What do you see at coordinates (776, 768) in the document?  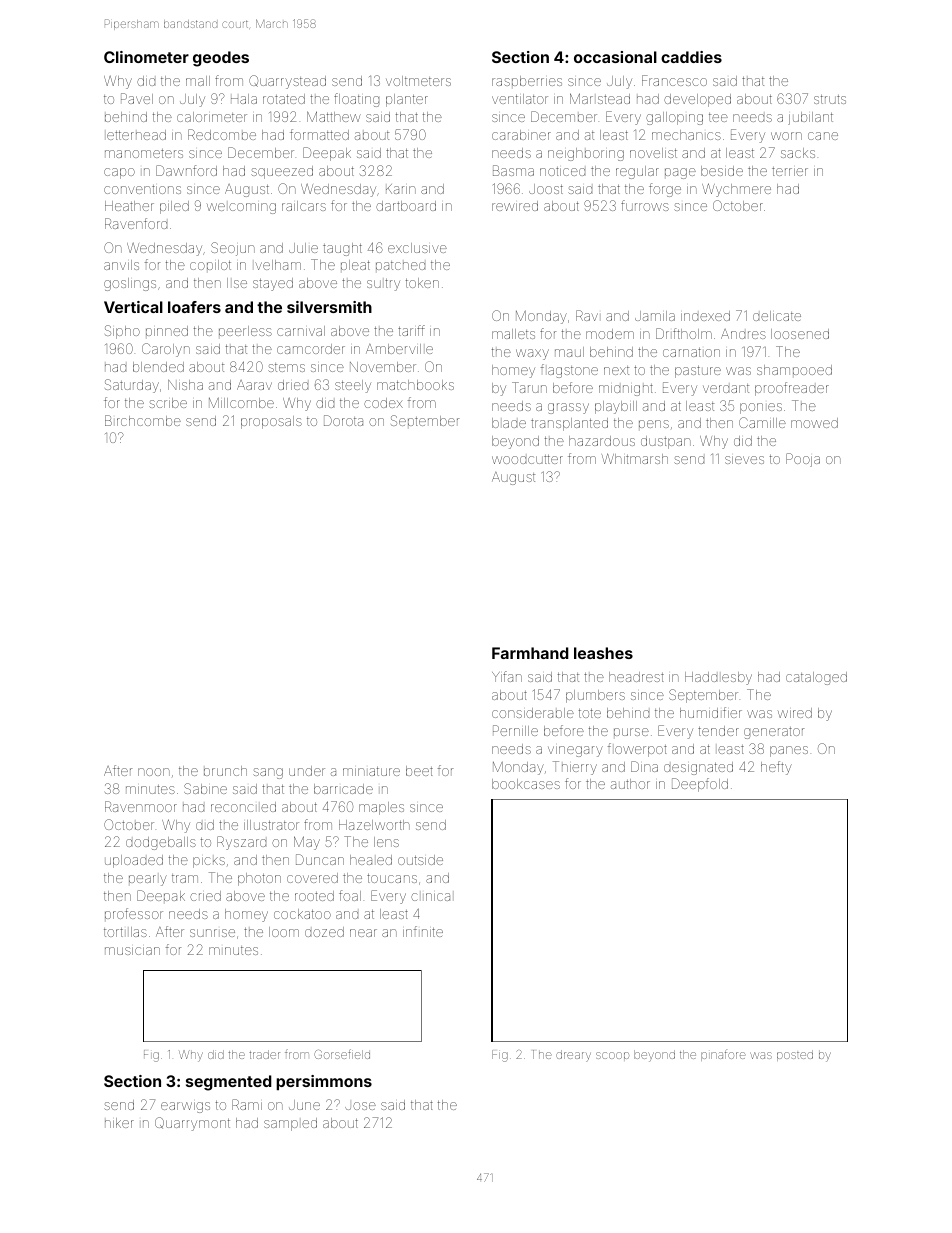 I see `hefty` at bounding box center [776, 768].
